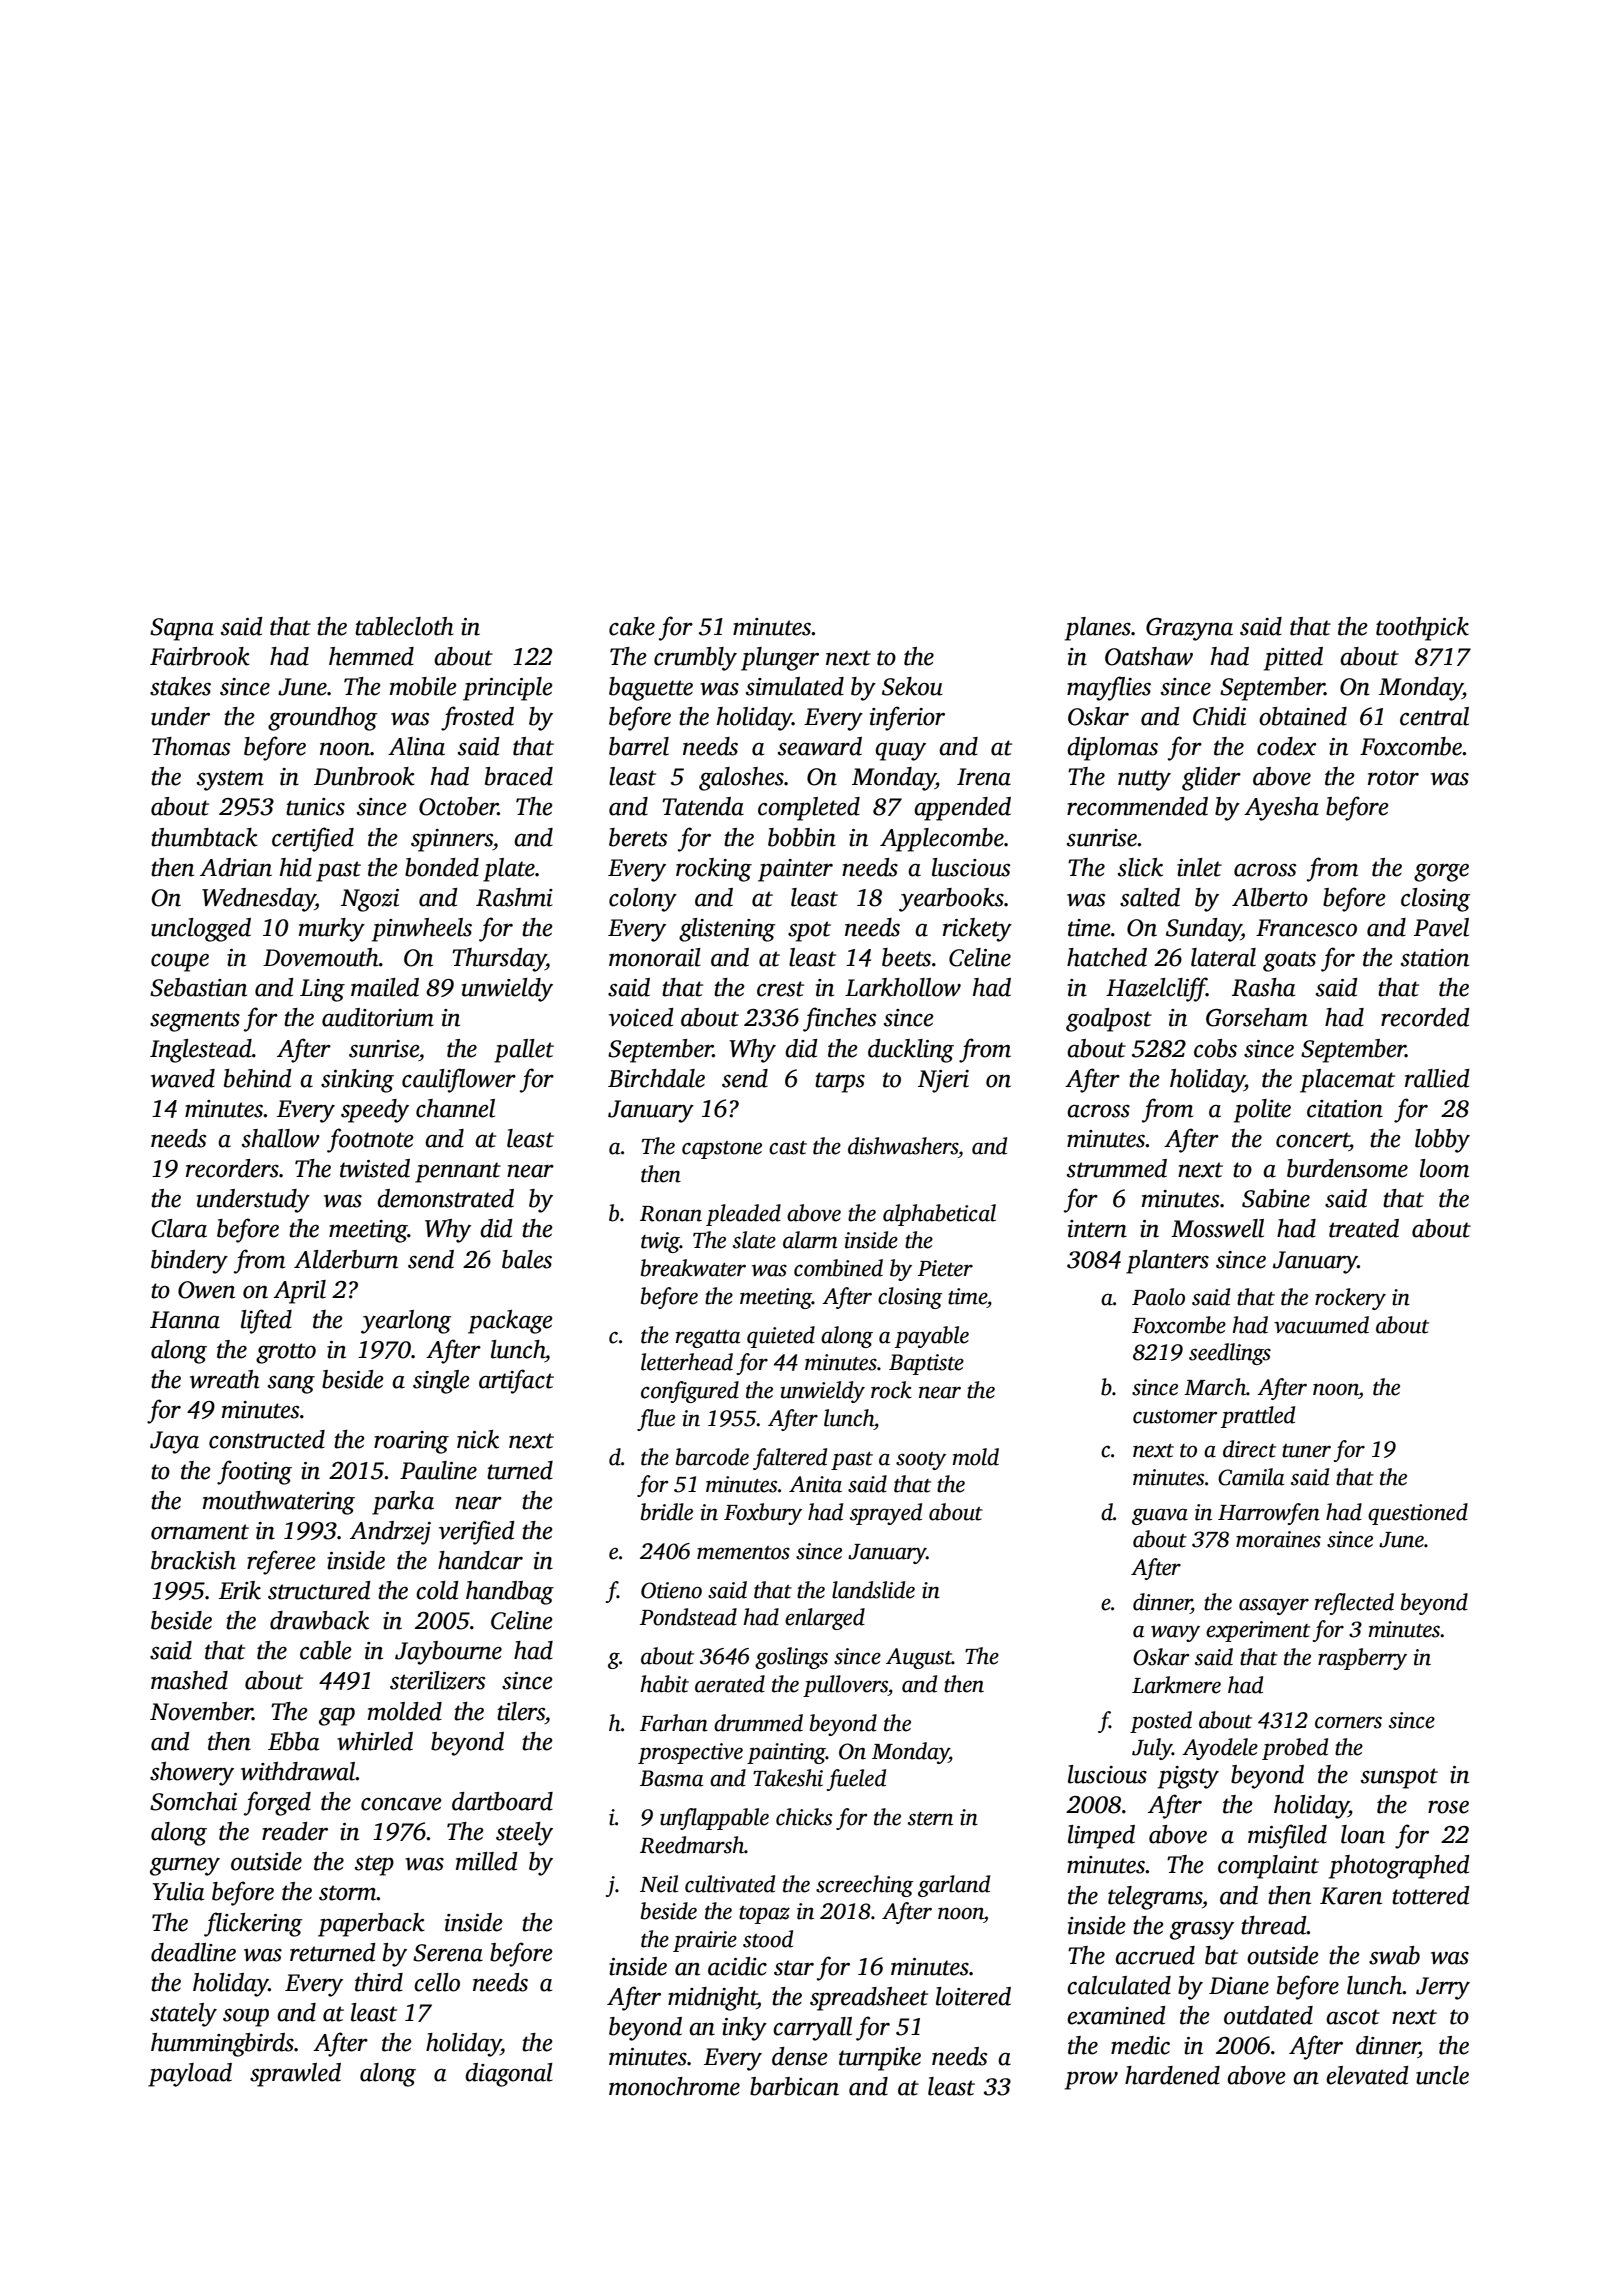  I want to click on inlet, so click(1199, 867).
